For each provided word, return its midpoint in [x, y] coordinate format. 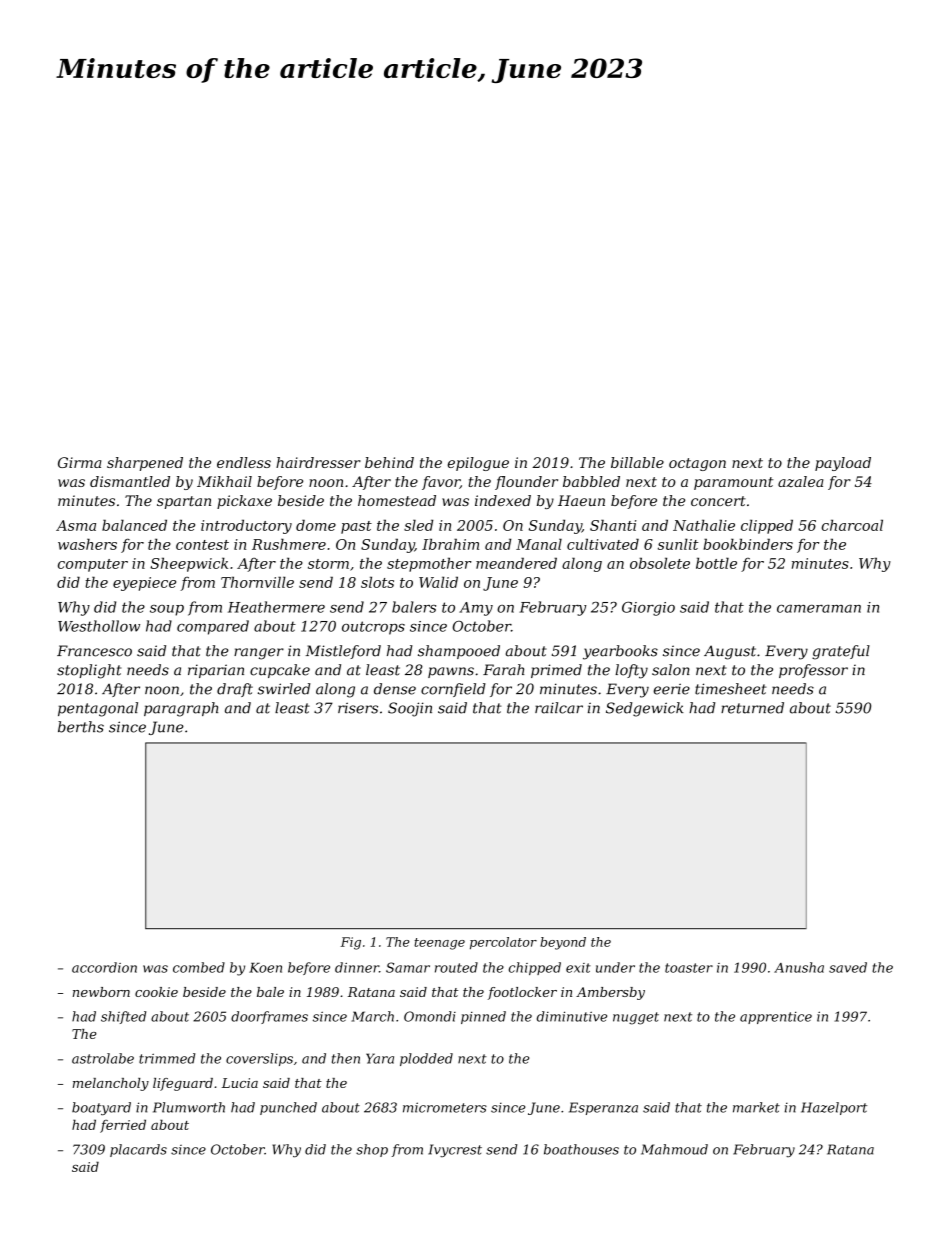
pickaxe [244, 502]
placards [138, 1150]
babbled [591, 481]
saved [848, 967]
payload [843, 464]
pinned [483, 1017]
